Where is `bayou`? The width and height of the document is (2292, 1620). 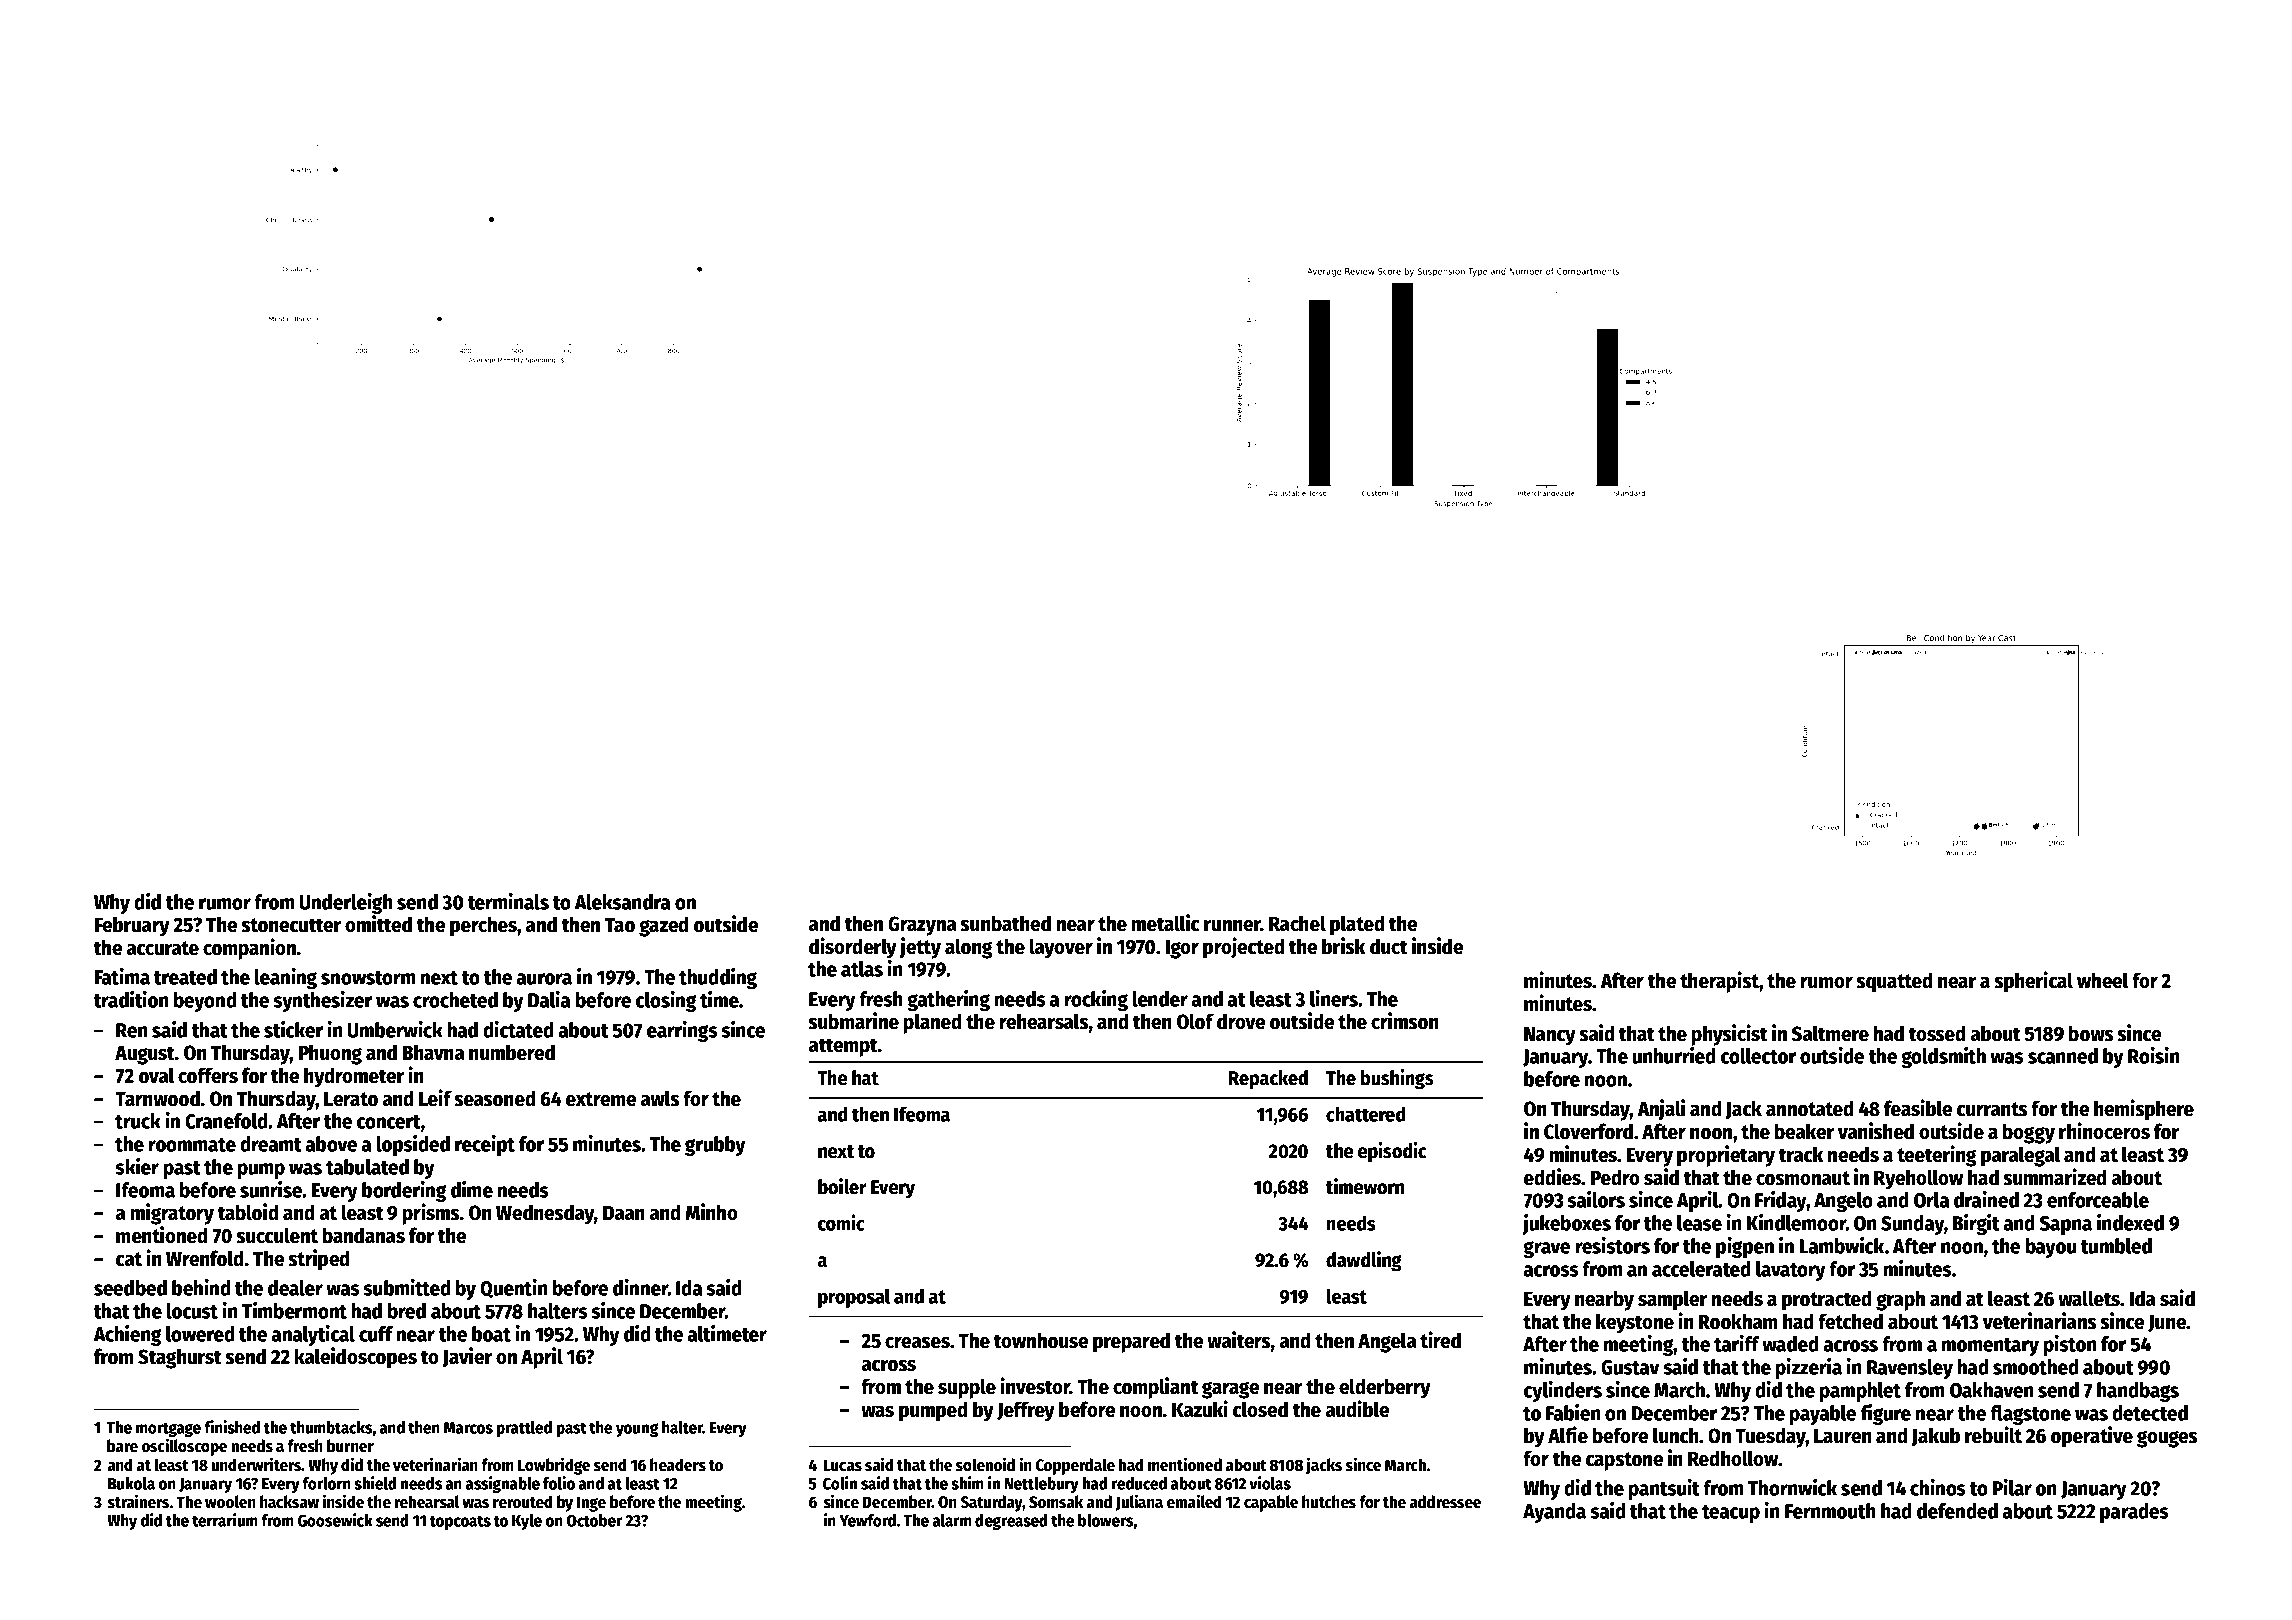 bayou is located at coordinates (2051, 1248).
